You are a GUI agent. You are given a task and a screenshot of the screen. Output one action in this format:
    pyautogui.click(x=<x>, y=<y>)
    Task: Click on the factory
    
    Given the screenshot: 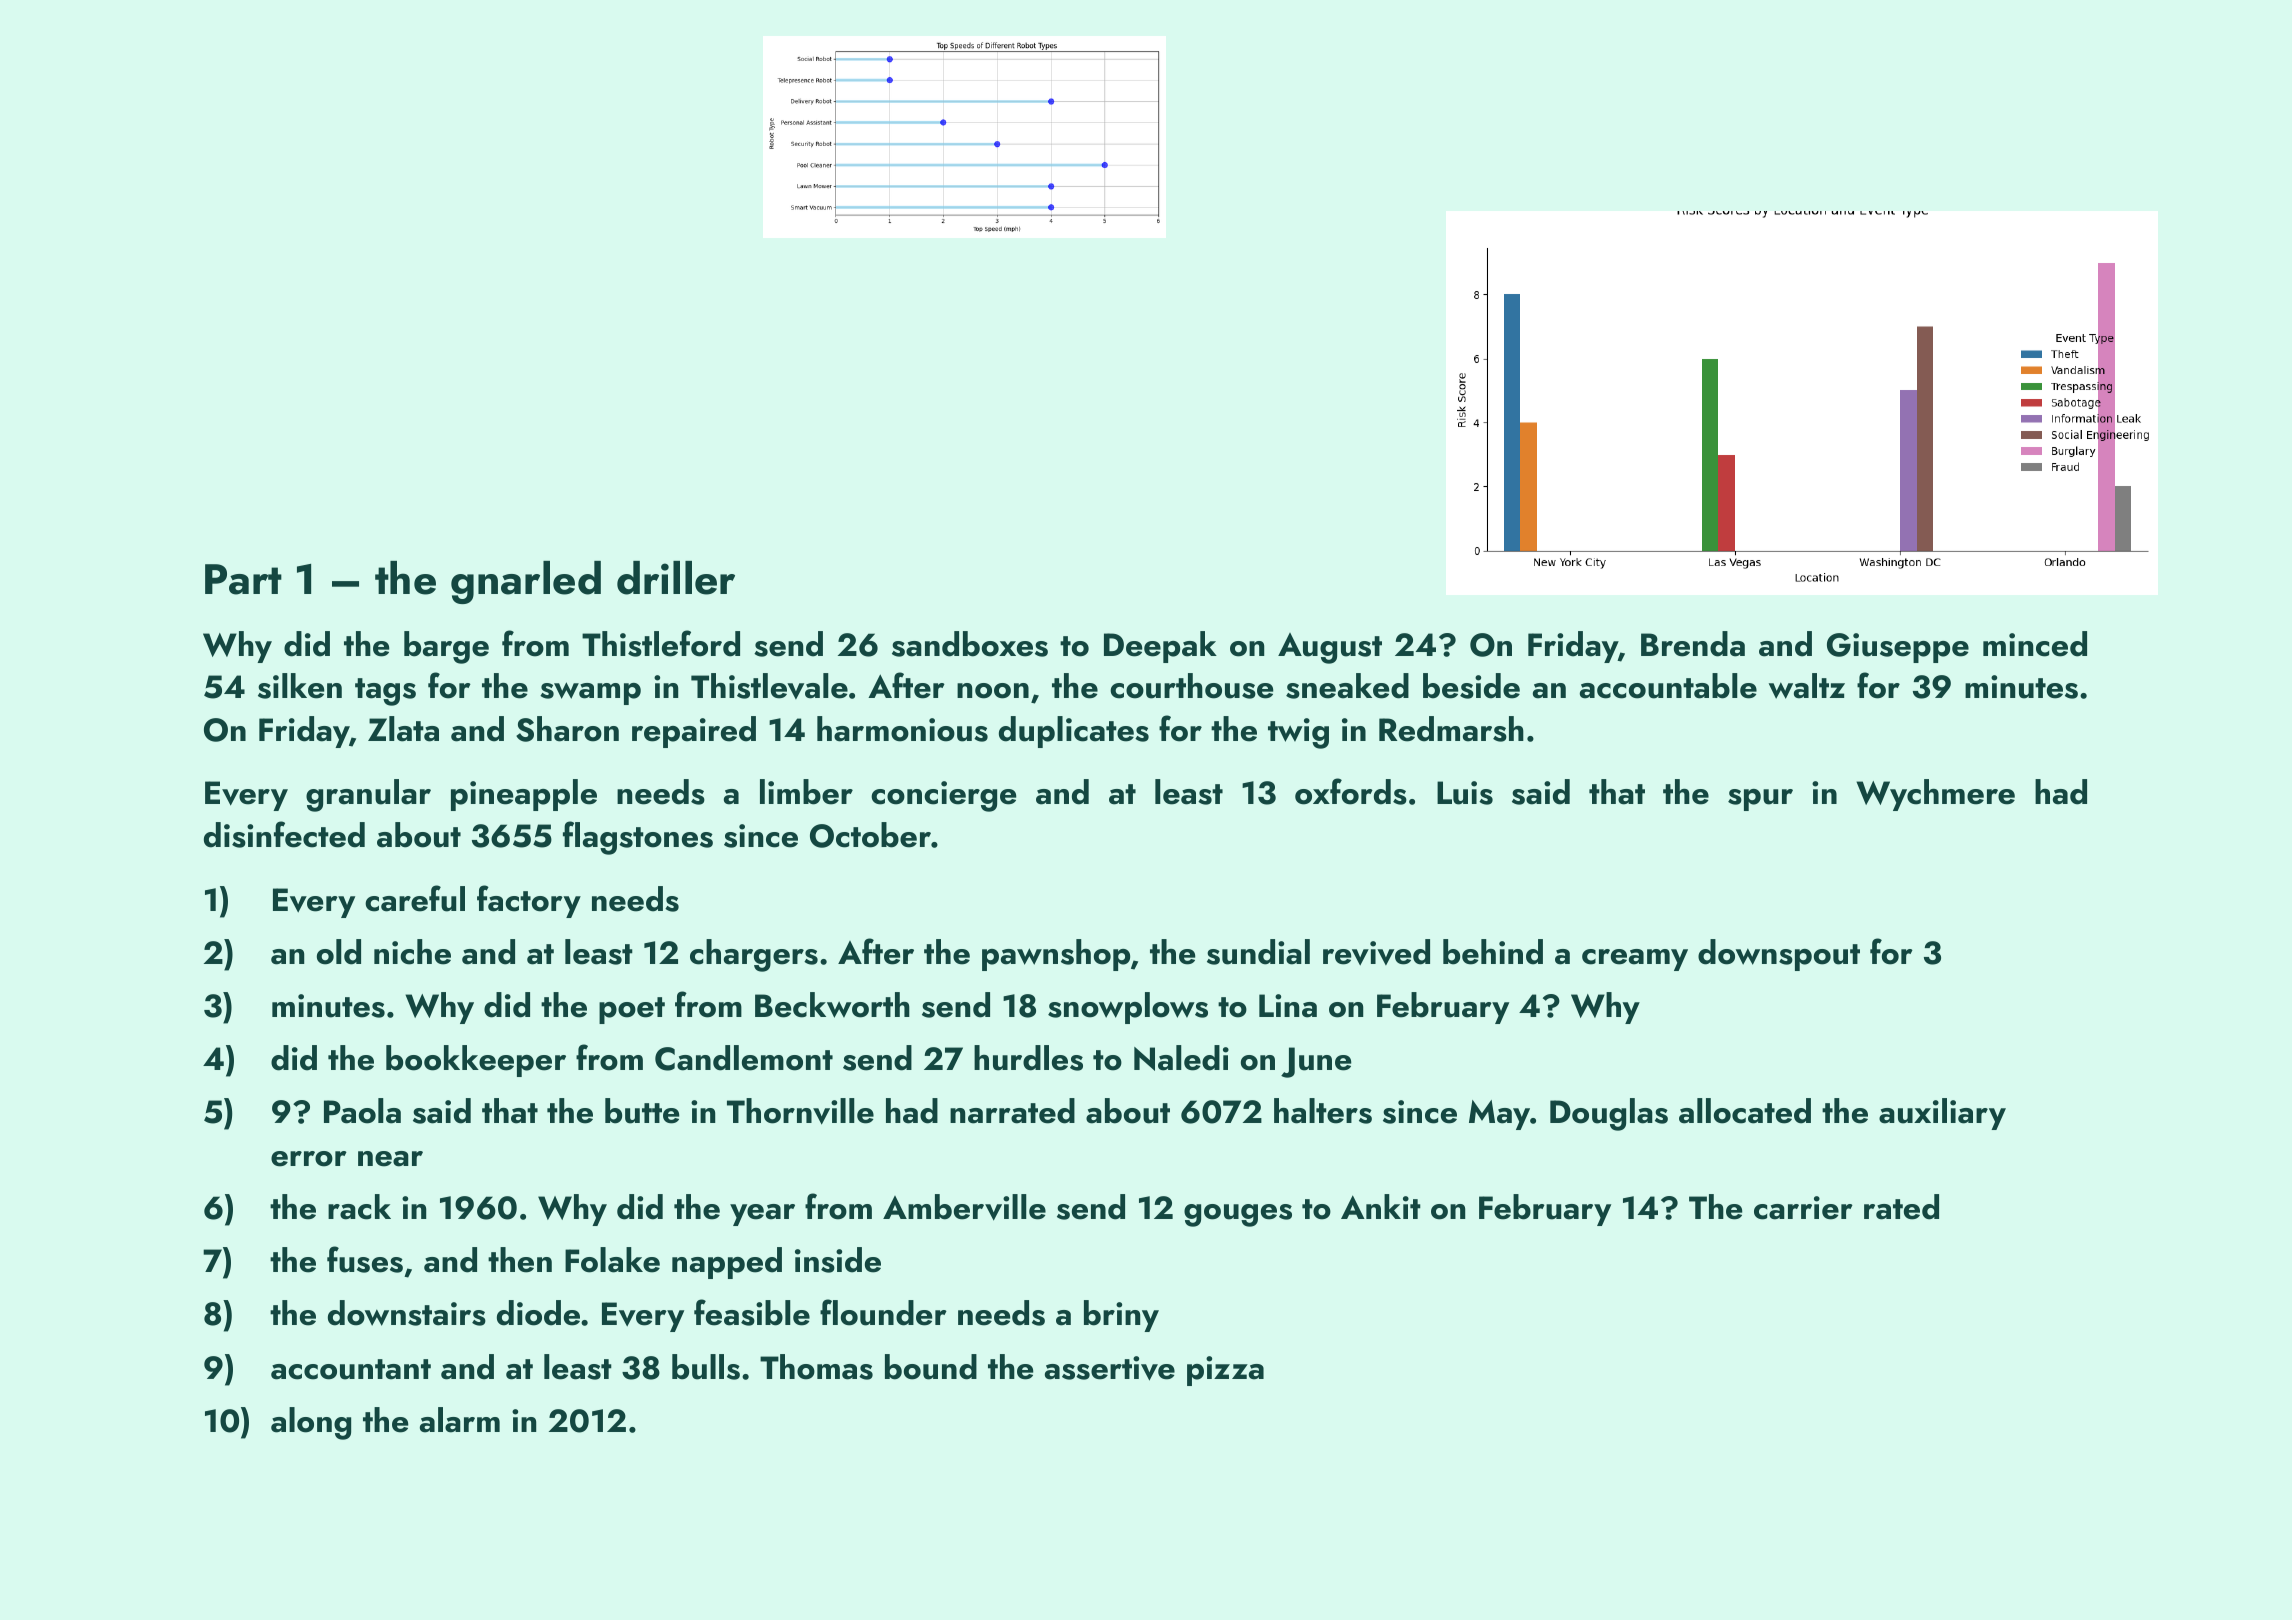 What is the action you would take?
    pyautogui.click(x=529, y=901)
